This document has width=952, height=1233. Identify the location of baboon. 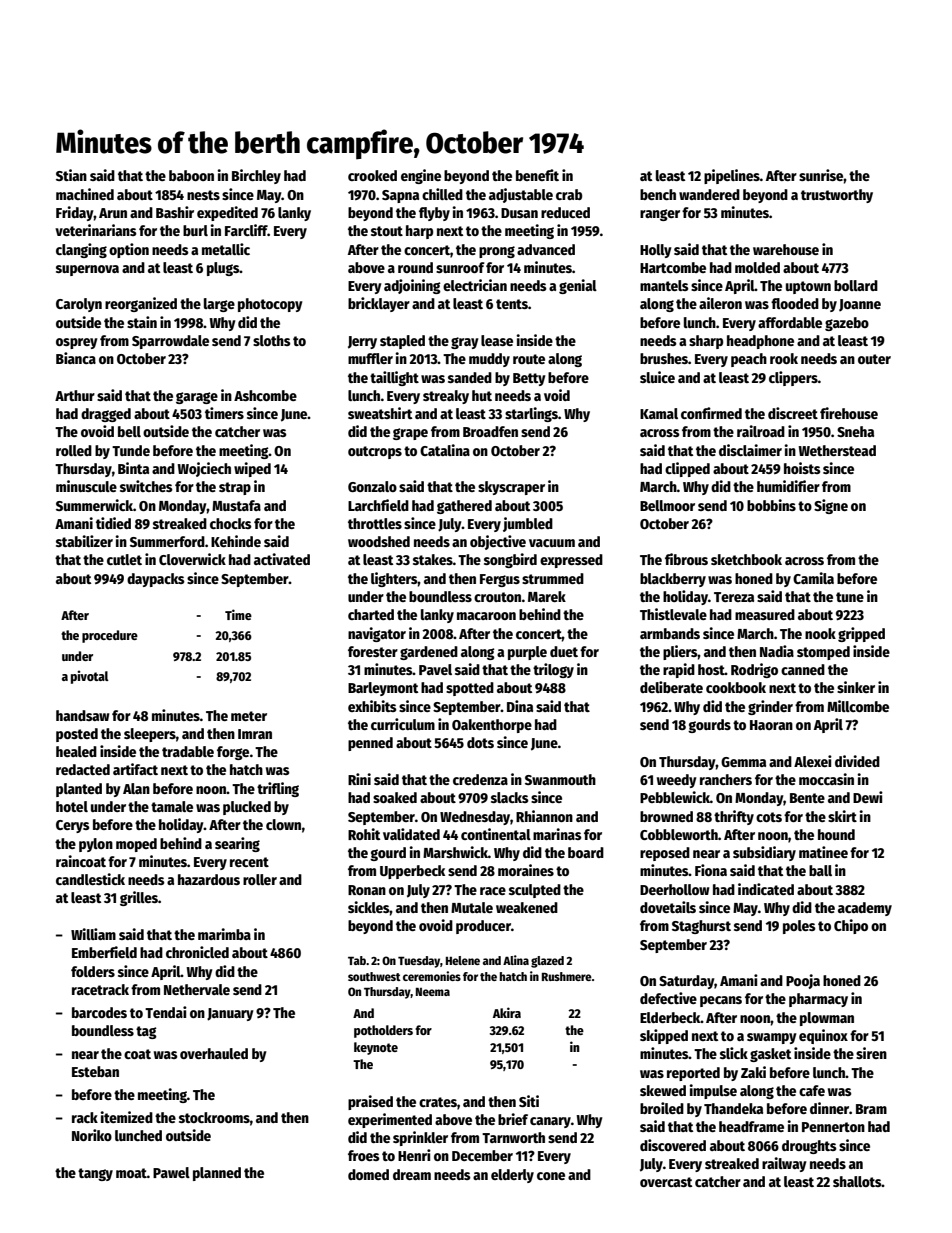
(191, 175).
